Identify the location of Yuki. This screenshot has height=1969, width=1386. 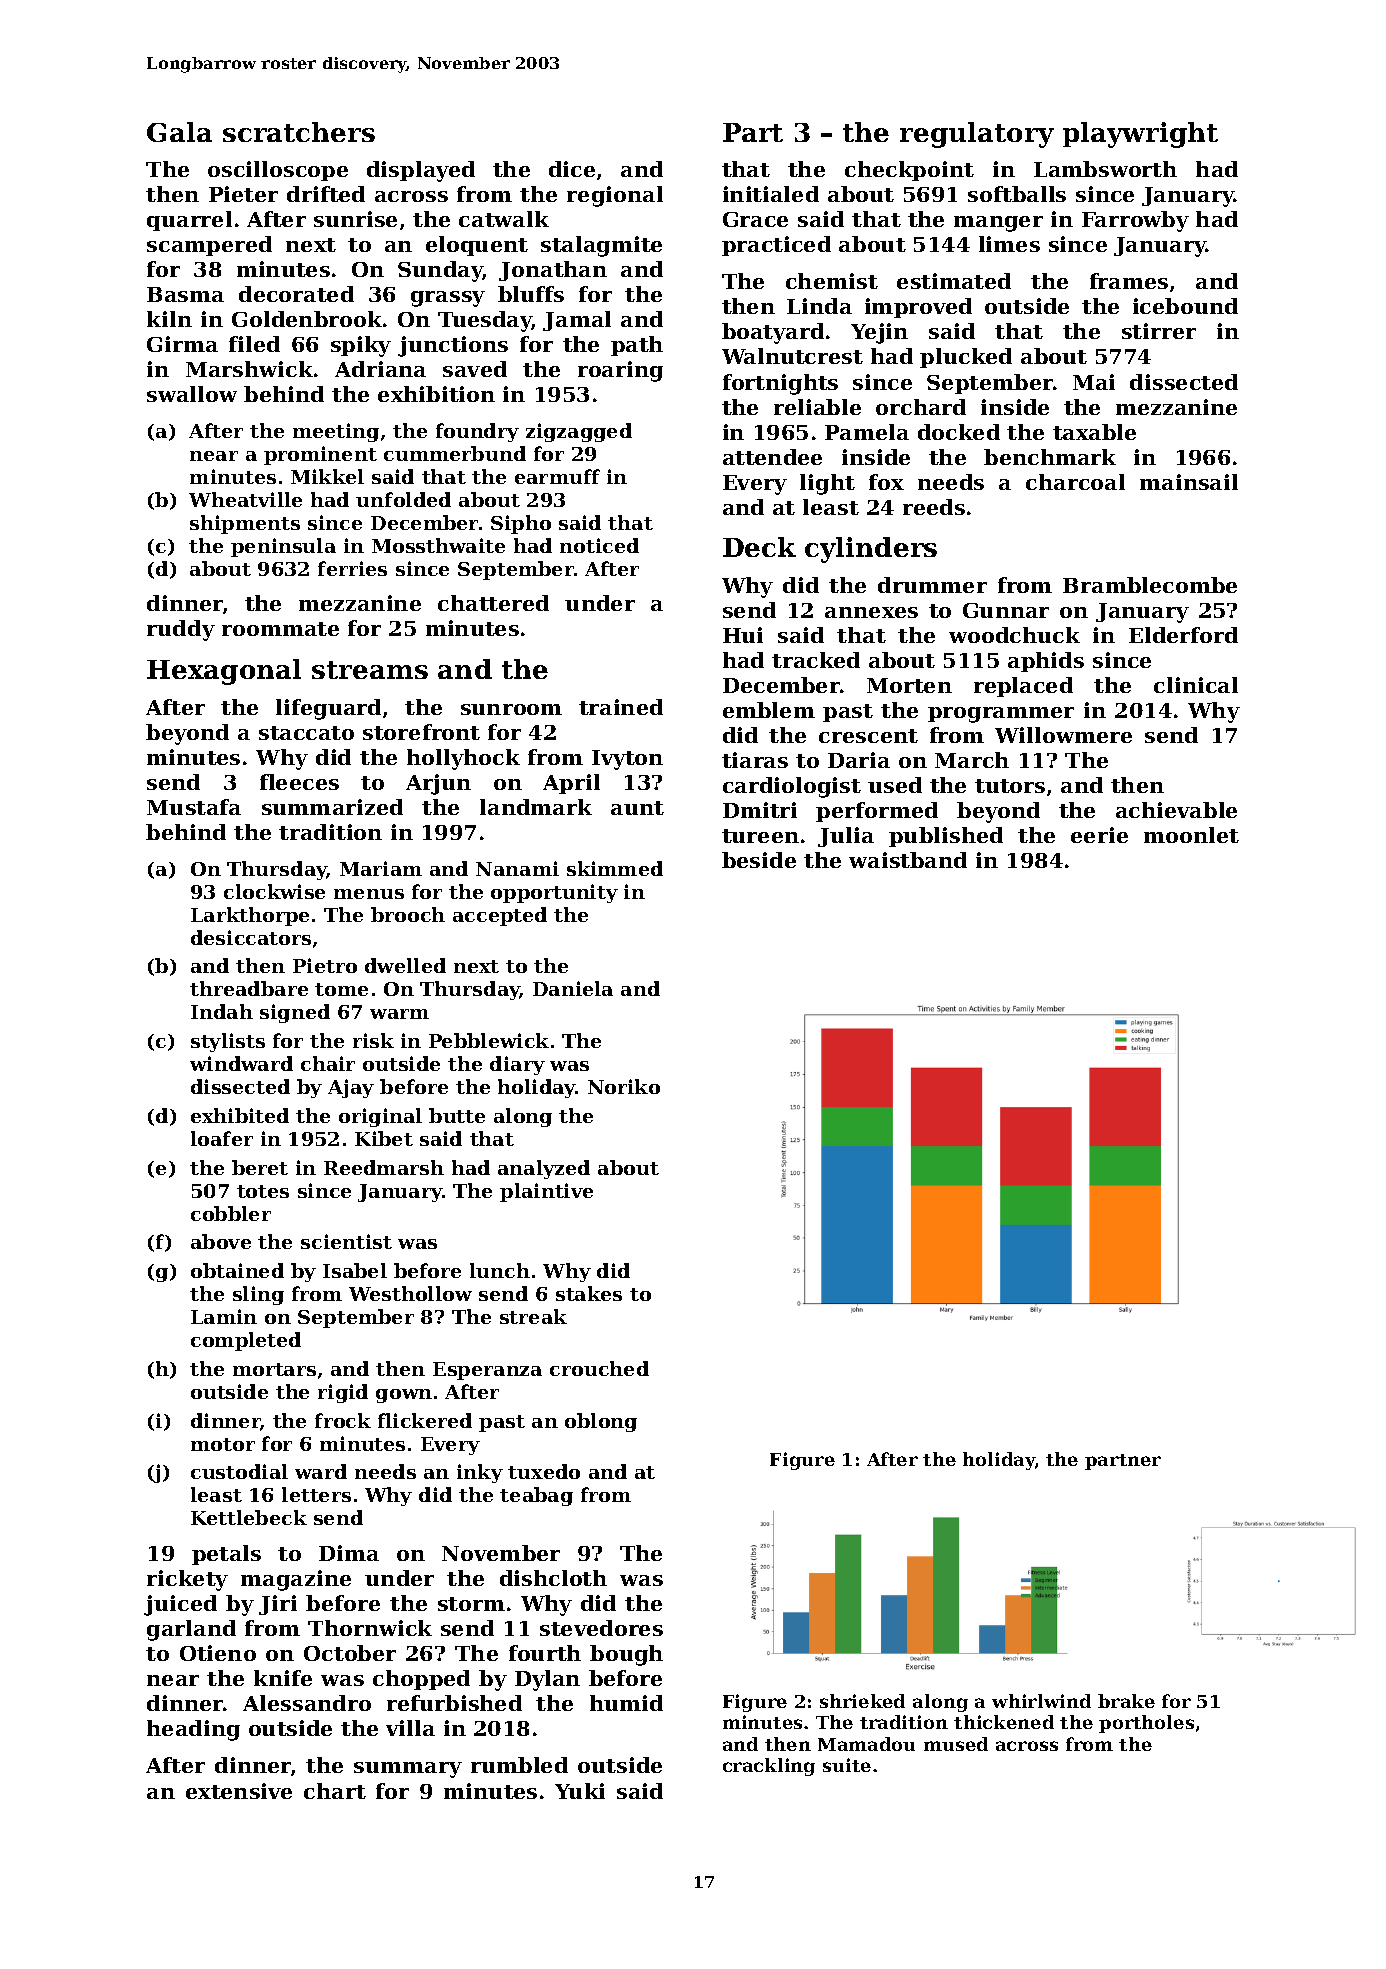
(580, 1791).
